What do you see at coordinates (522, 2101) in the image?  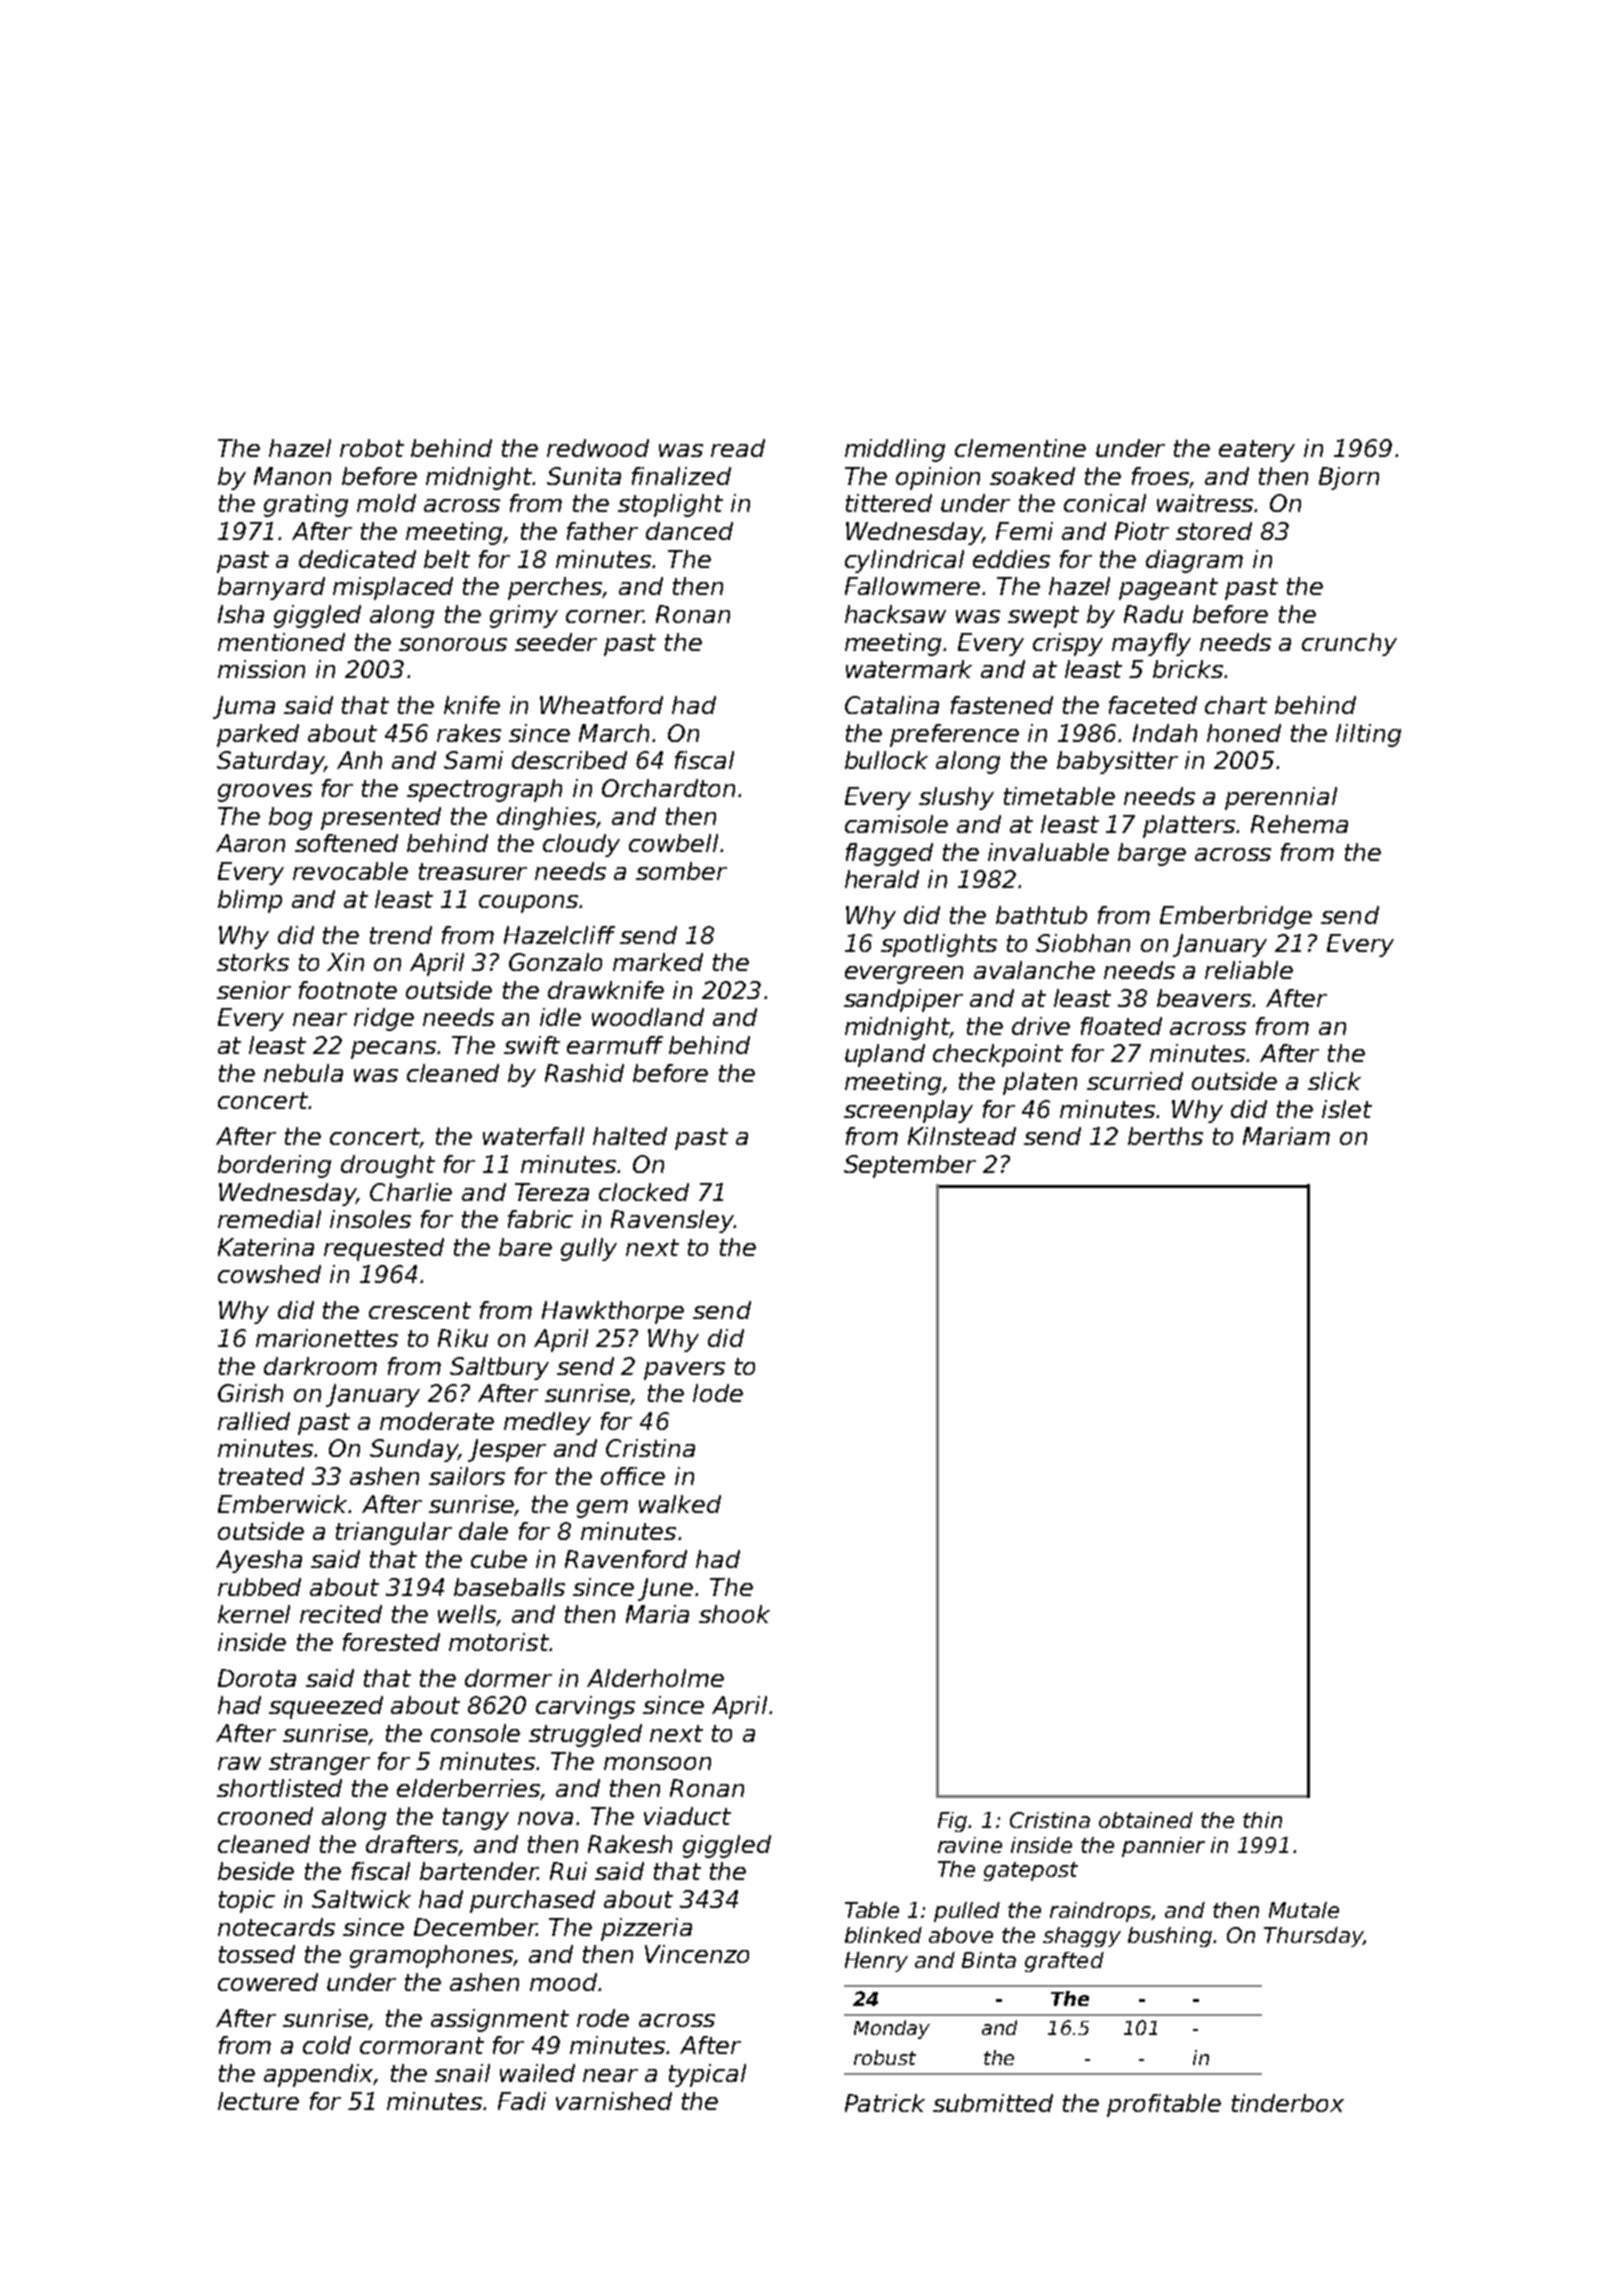 I see `Fadi` at bounding box center [522, 2101].
